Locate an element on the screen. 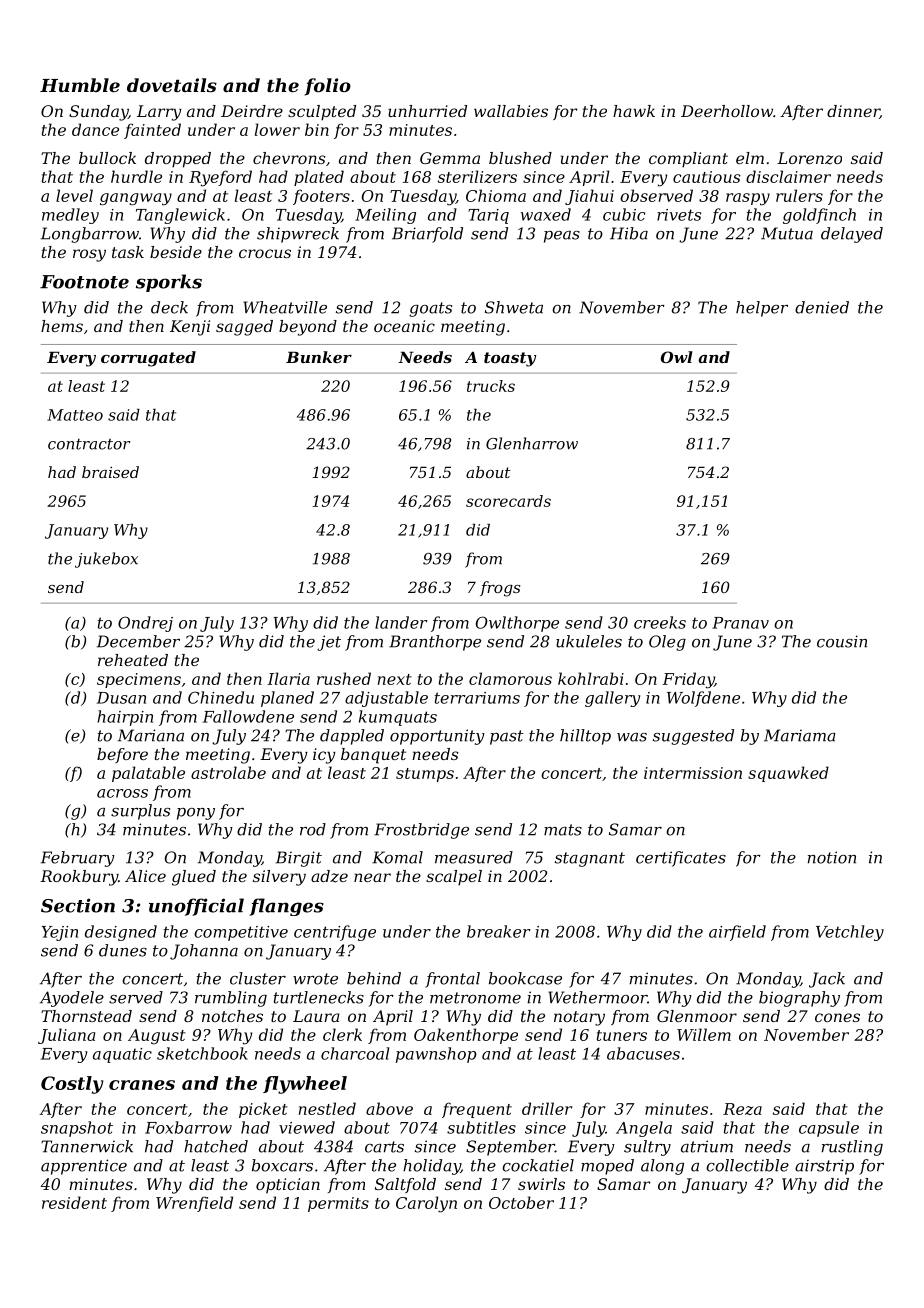  optician is located at coordinates (288, 1185).
